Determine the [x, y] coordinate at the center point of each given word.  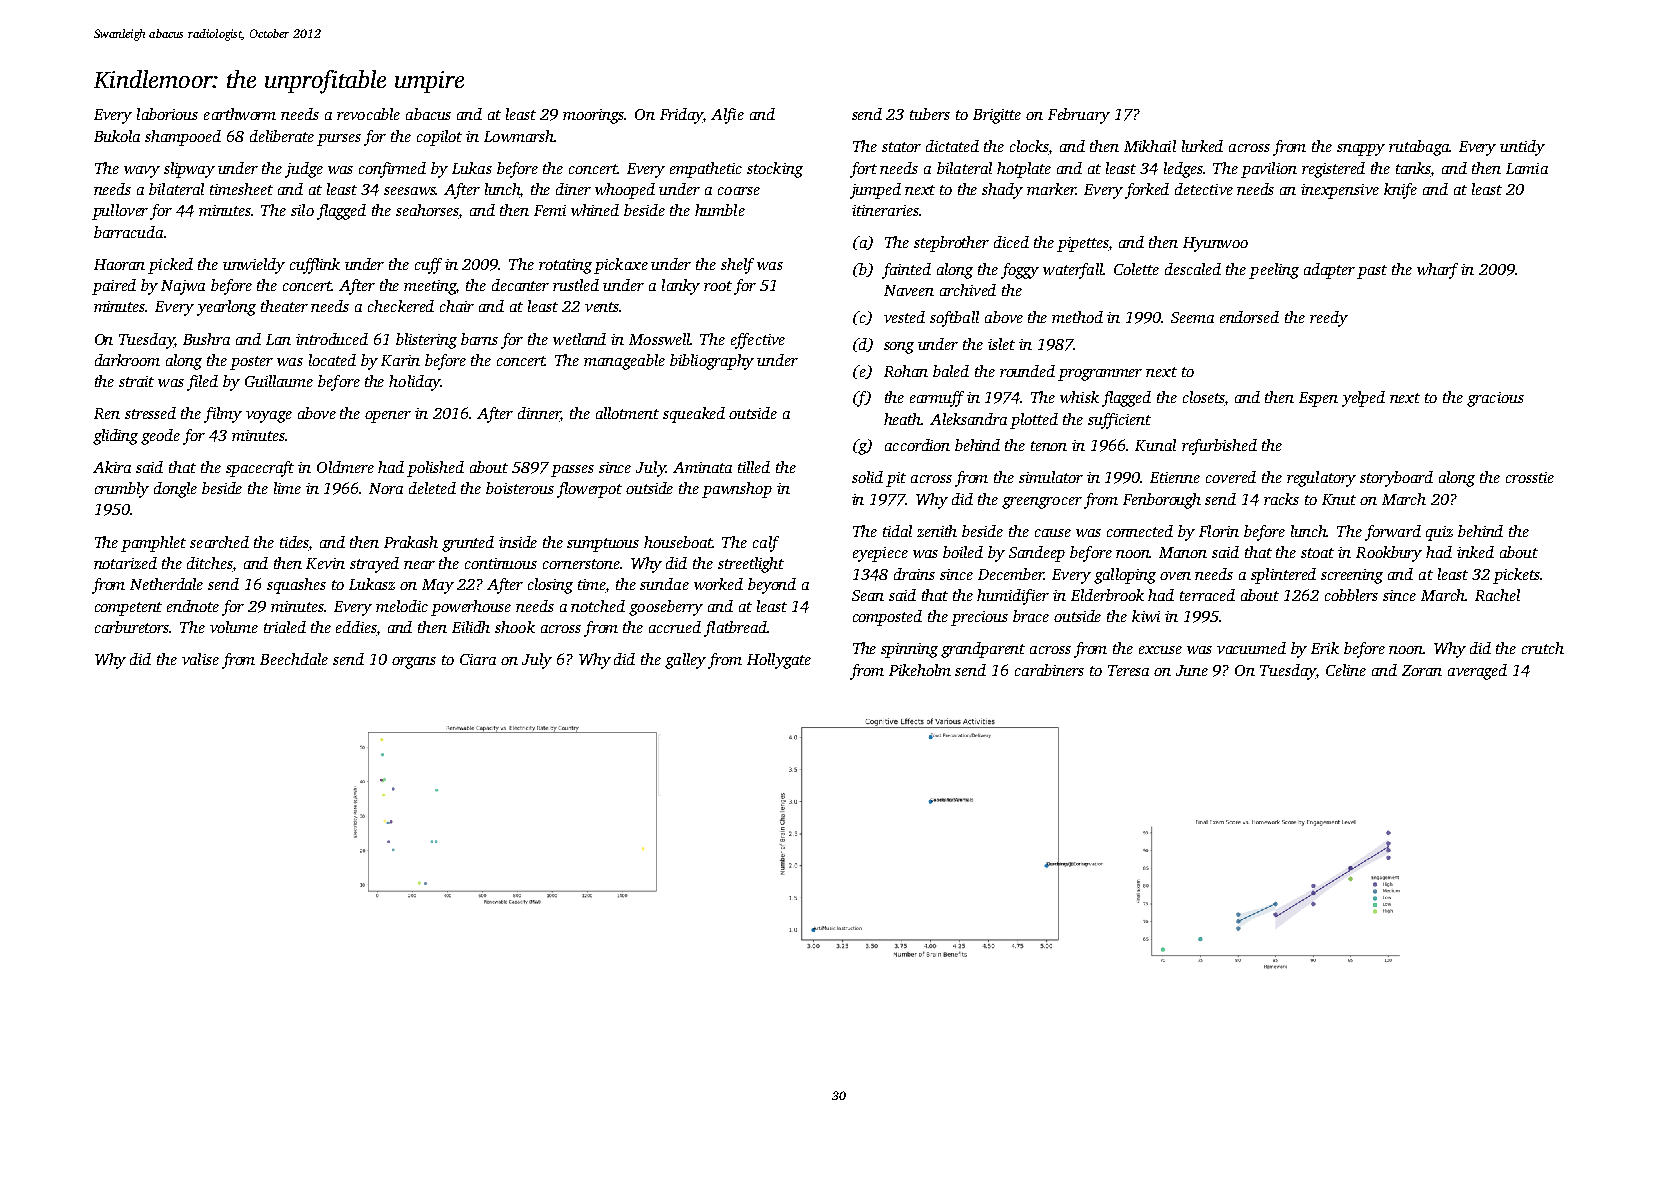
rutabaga [1419, 148]
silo [302, 210]
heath [903, 419]
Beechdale [294, 659]
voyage [269, 417]
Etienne [1175, 477]
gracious [1495, 399]
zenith [937, 531]
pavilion [1269, 170]
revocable [368, 114]
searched [219, 542]
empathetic [706, 170]
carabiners [1049, 670]
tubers [930, 114]
